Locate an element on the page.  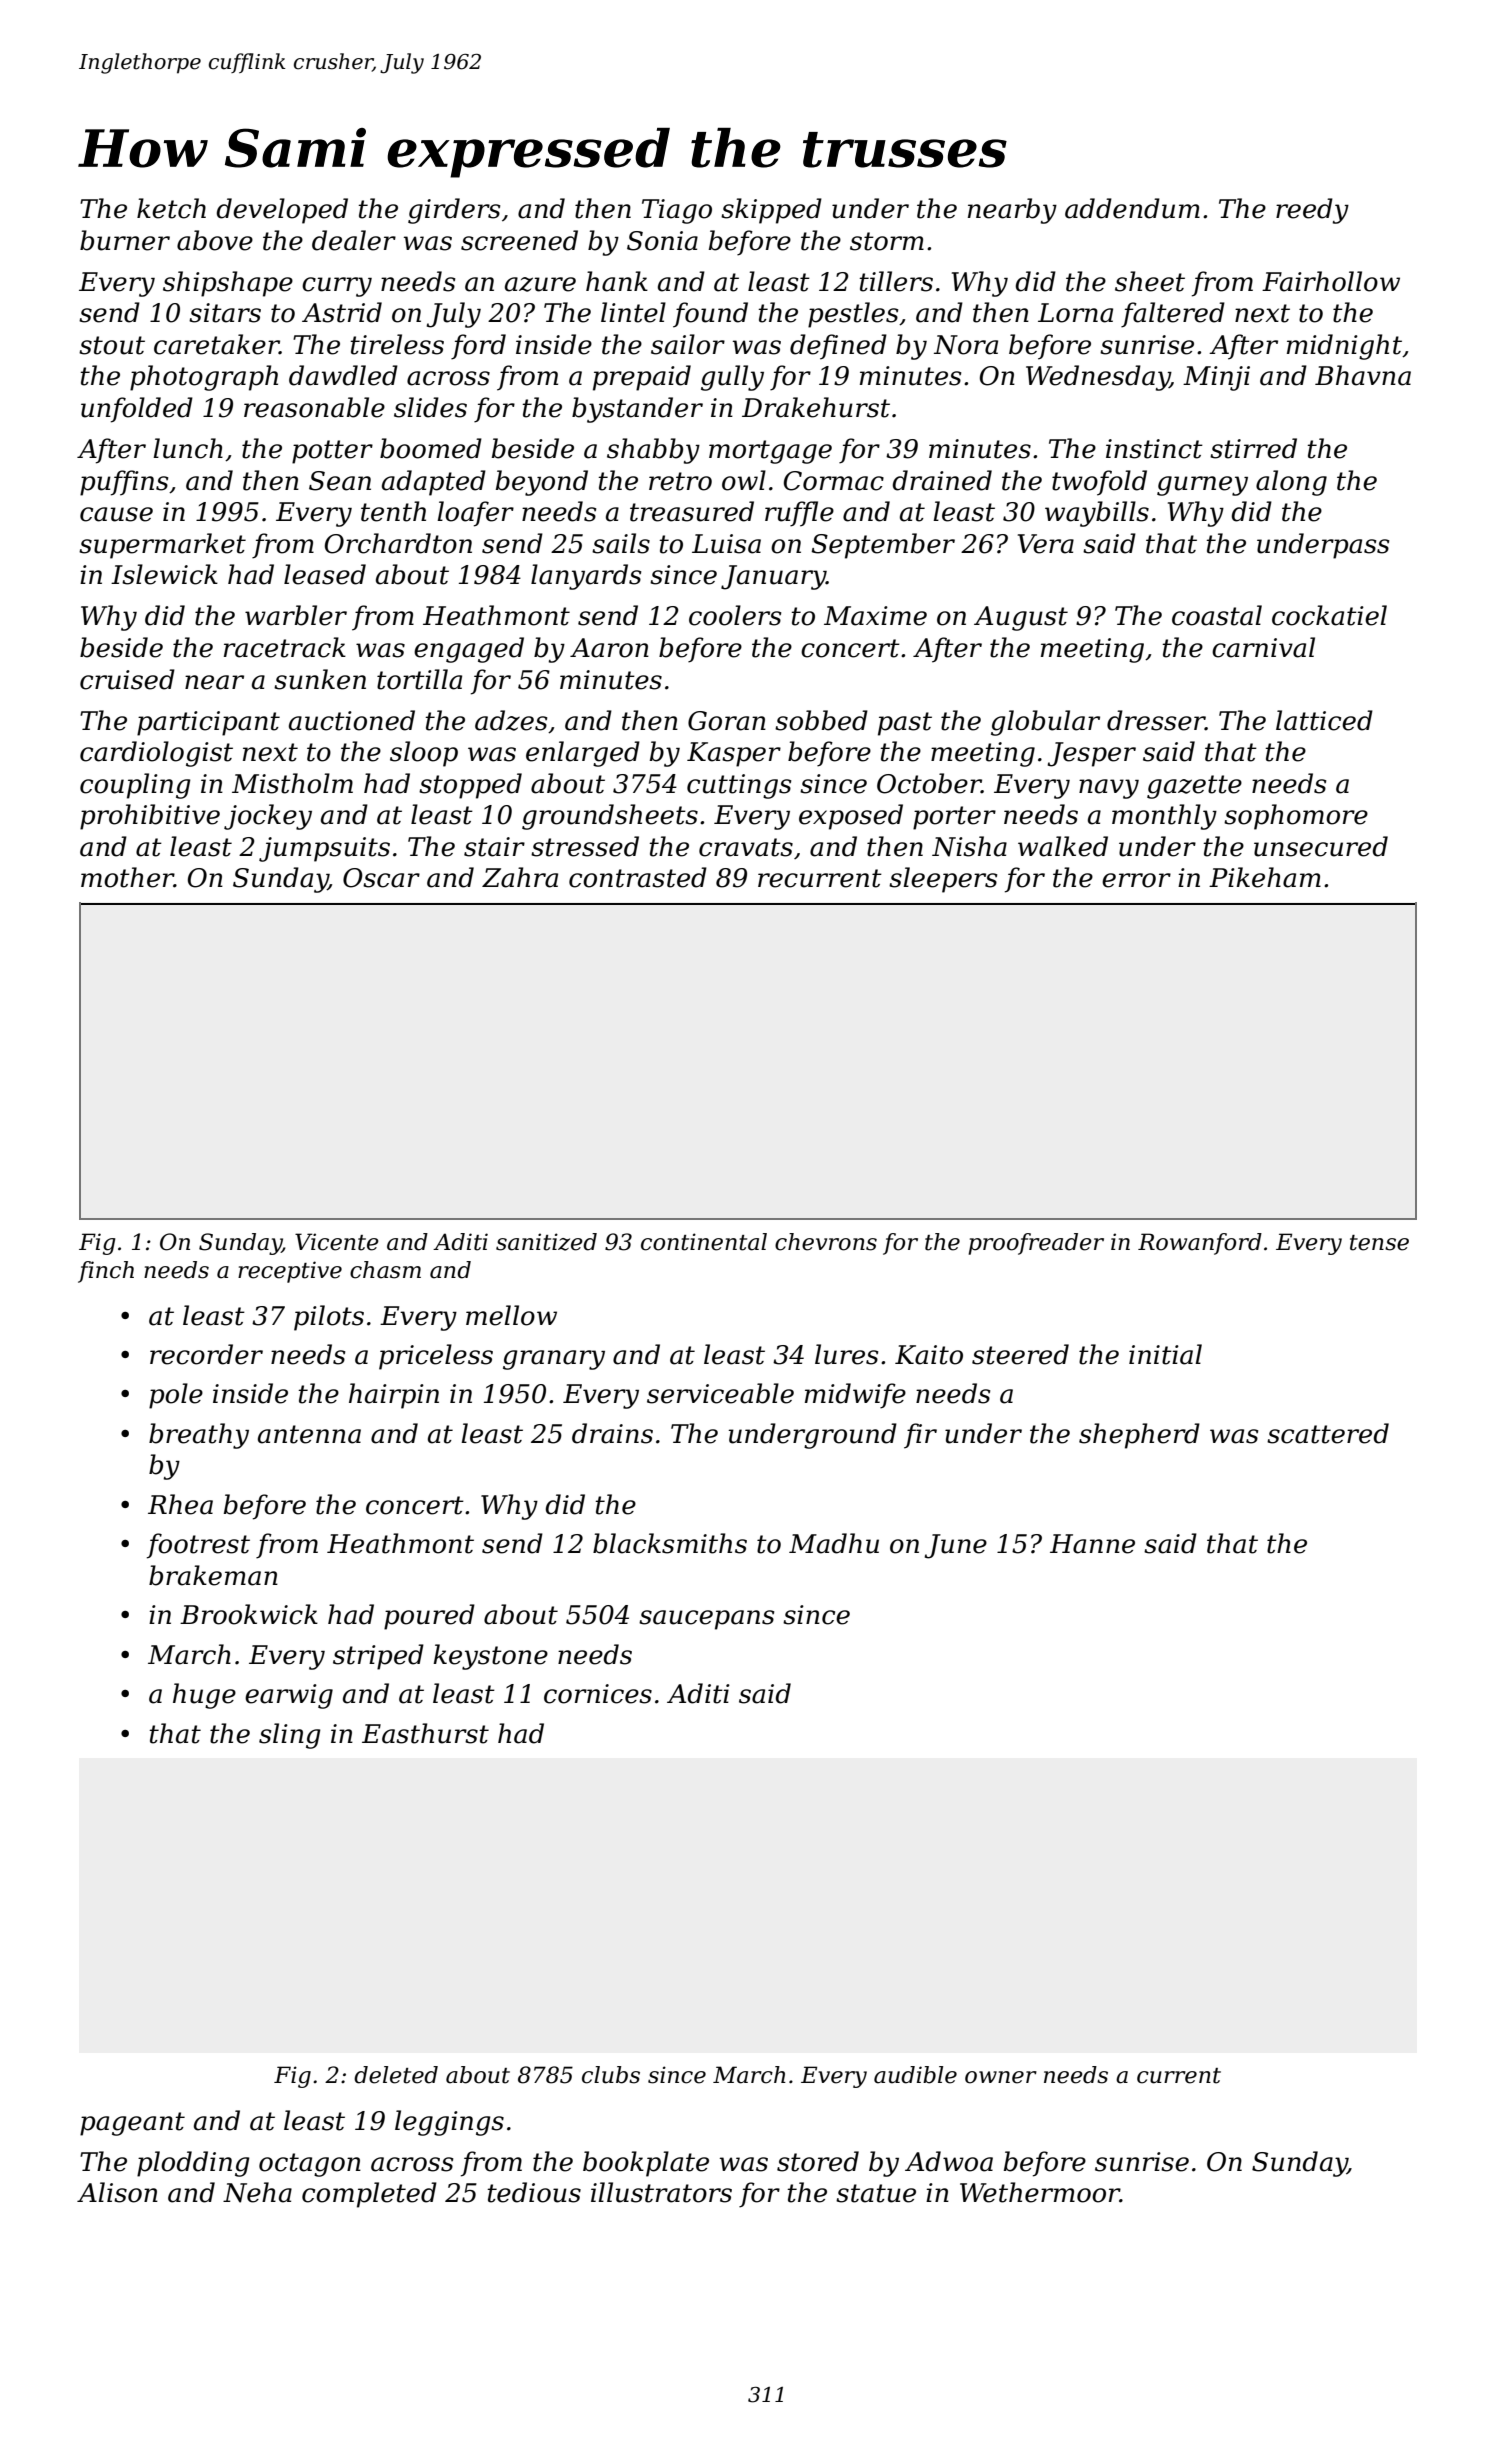
fir is located at coordinates (920, 1436).
